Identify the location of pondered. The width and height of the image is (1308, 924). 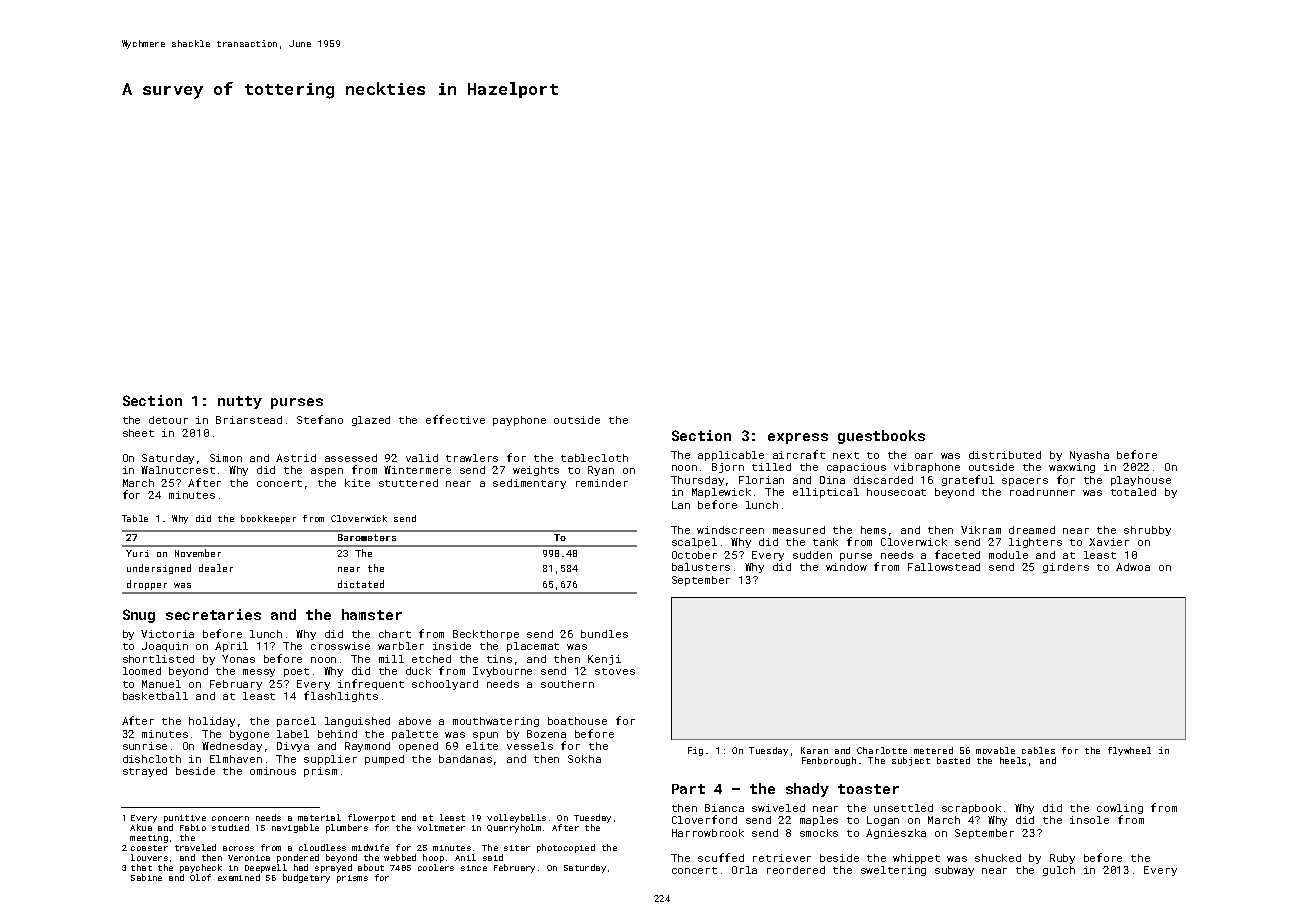
(298, 858).
